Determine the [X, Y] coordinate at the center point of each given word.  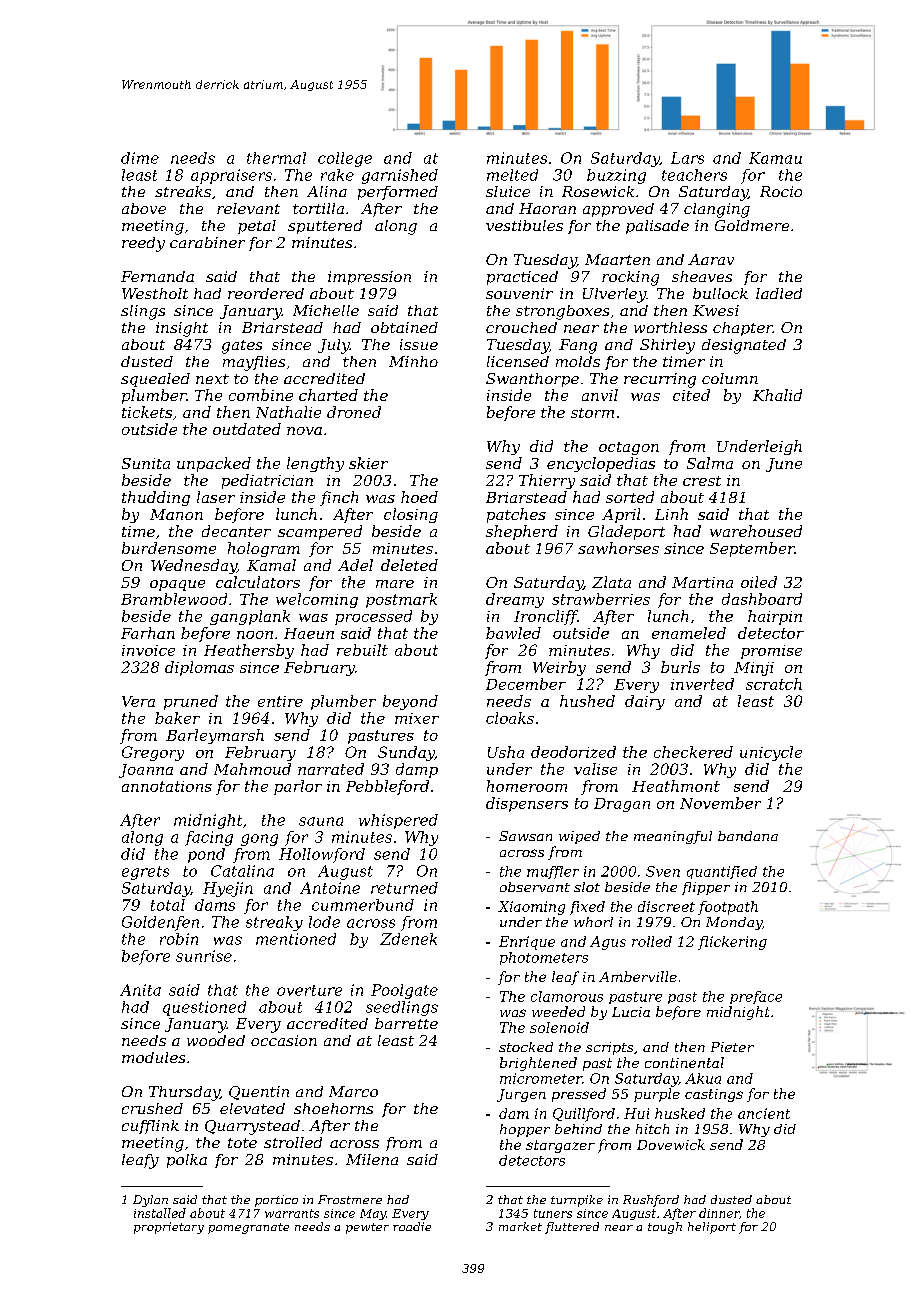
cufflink [150, 1127]
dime [140, 158]
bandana [748, 836]
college [345, 159]
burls [680, 667]
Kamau [775, 158]
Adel [355, 565]
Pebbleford [387, 787]
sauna [321, 821]
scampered [320, 532]
